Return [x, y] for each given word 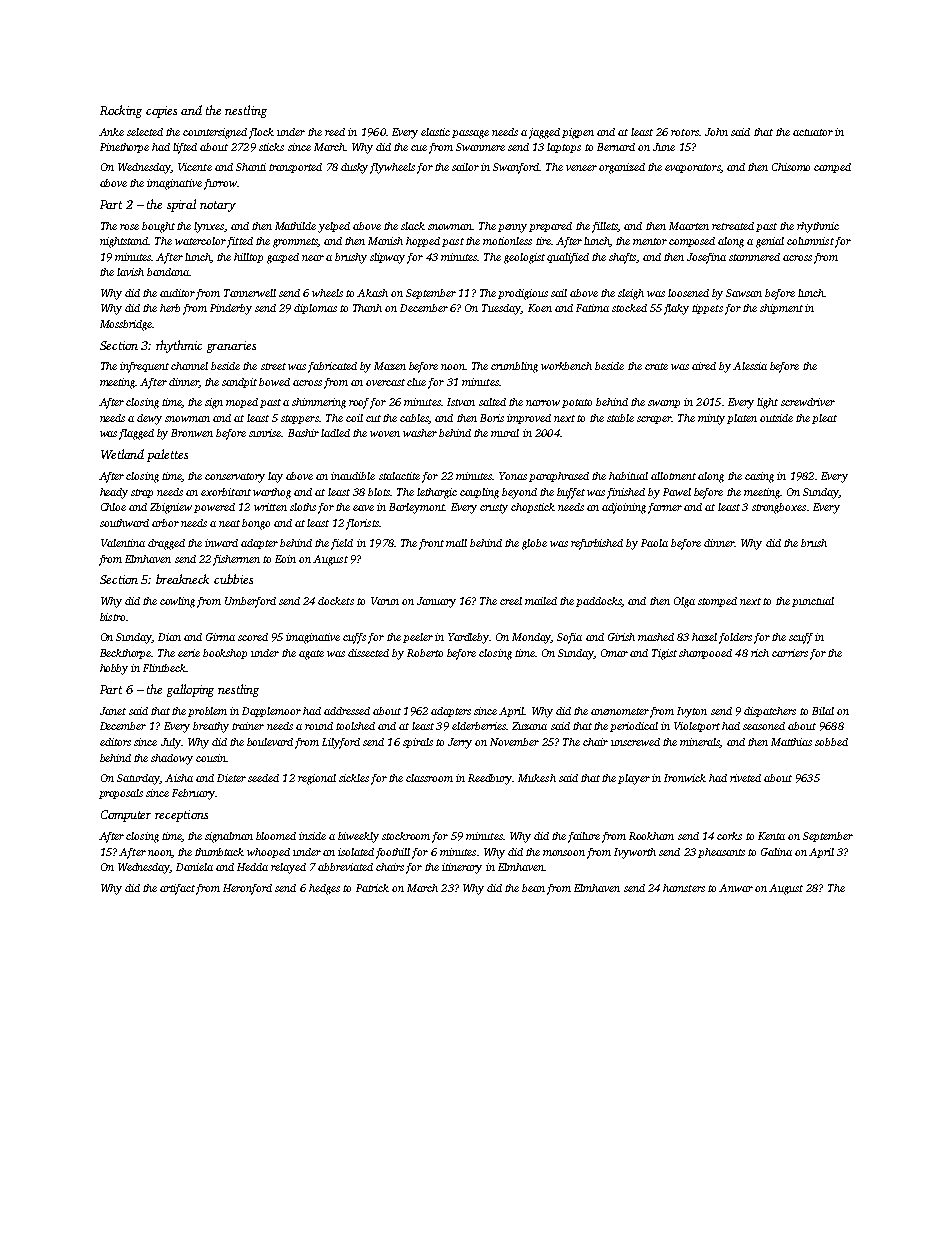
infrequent [144, 367]
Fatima [592, 308]
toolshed [355, 726]
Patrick [372, 888]
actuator [813, 132]
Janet [113, 711]
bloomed [276, 836]
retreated [733, 226]
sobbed [831, 742]
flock [261, 133]
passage [470, 134]
